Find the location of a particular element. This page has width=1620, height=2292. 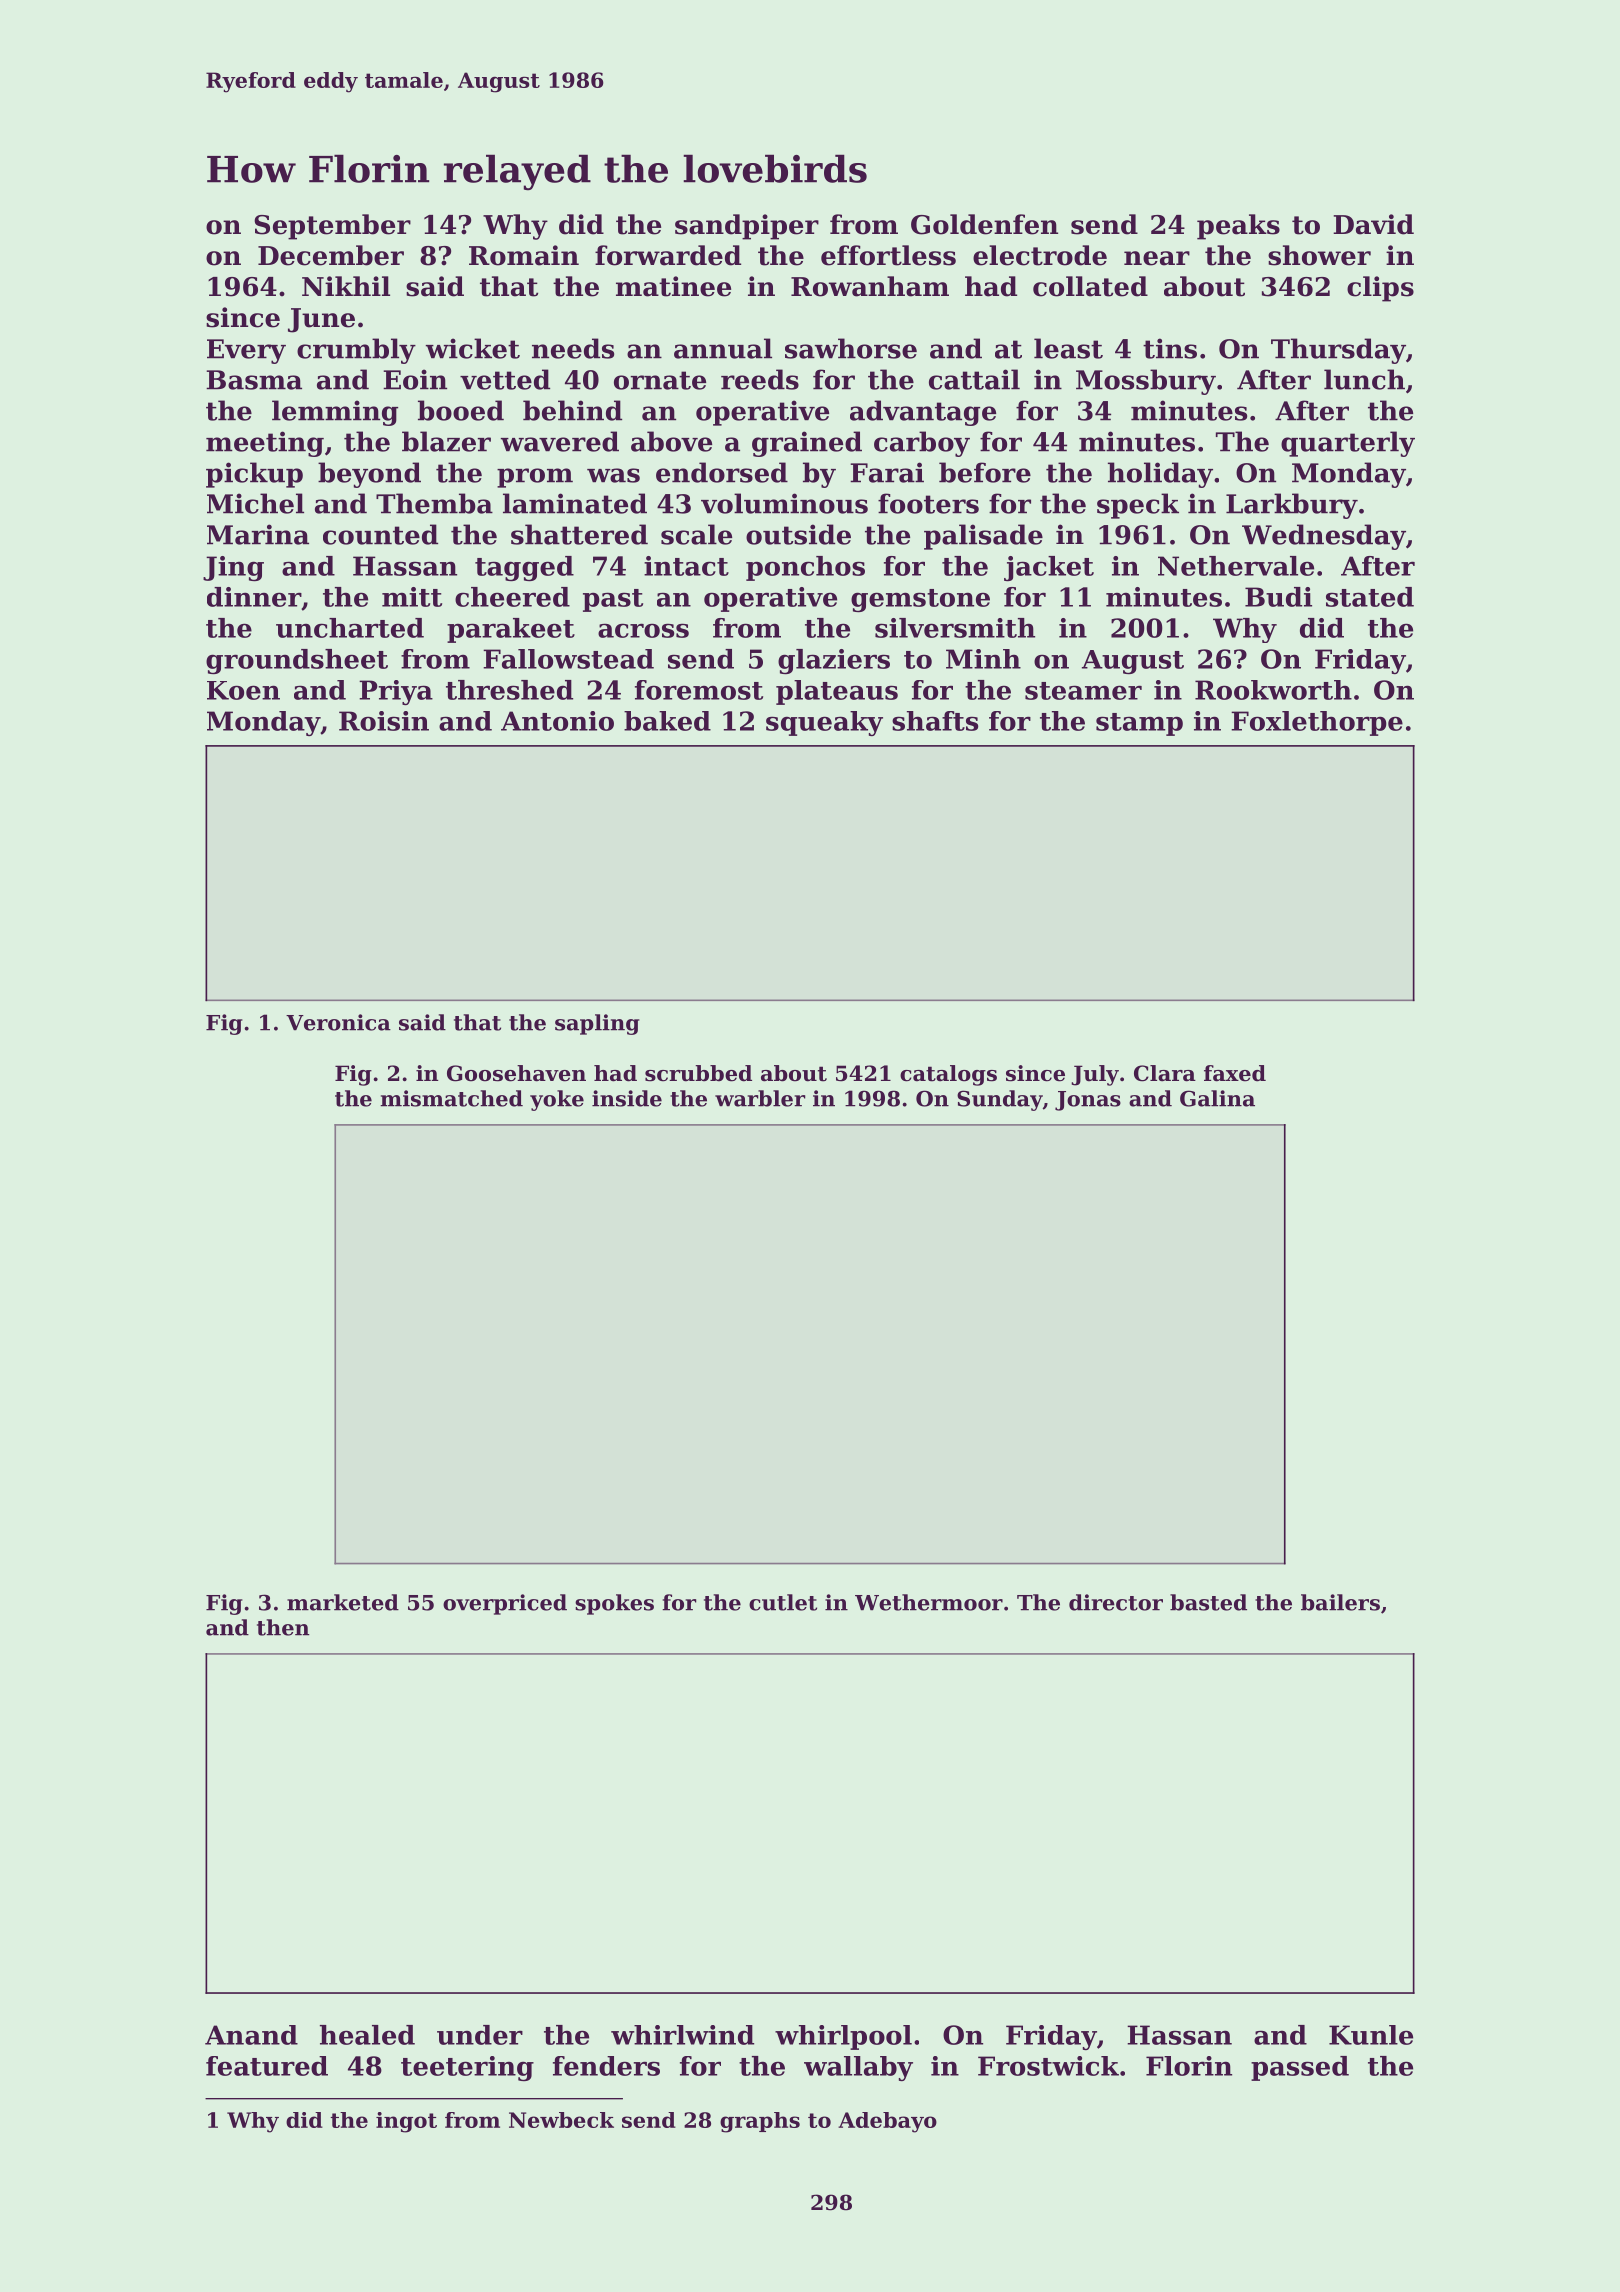

sandpiper is located at coordinates (747, 227).
